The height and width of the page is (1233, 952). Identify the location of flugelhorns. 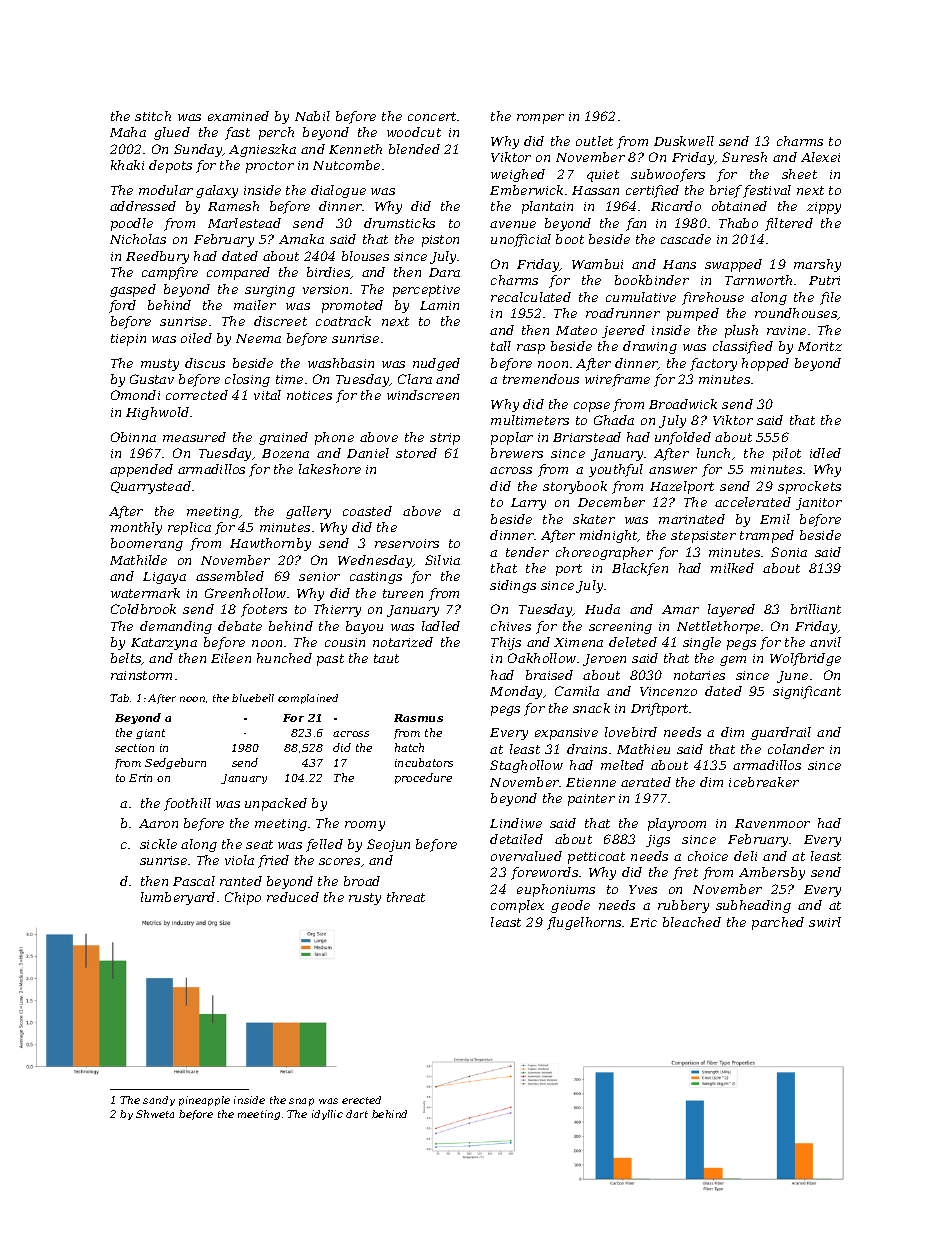
(584, 923).
